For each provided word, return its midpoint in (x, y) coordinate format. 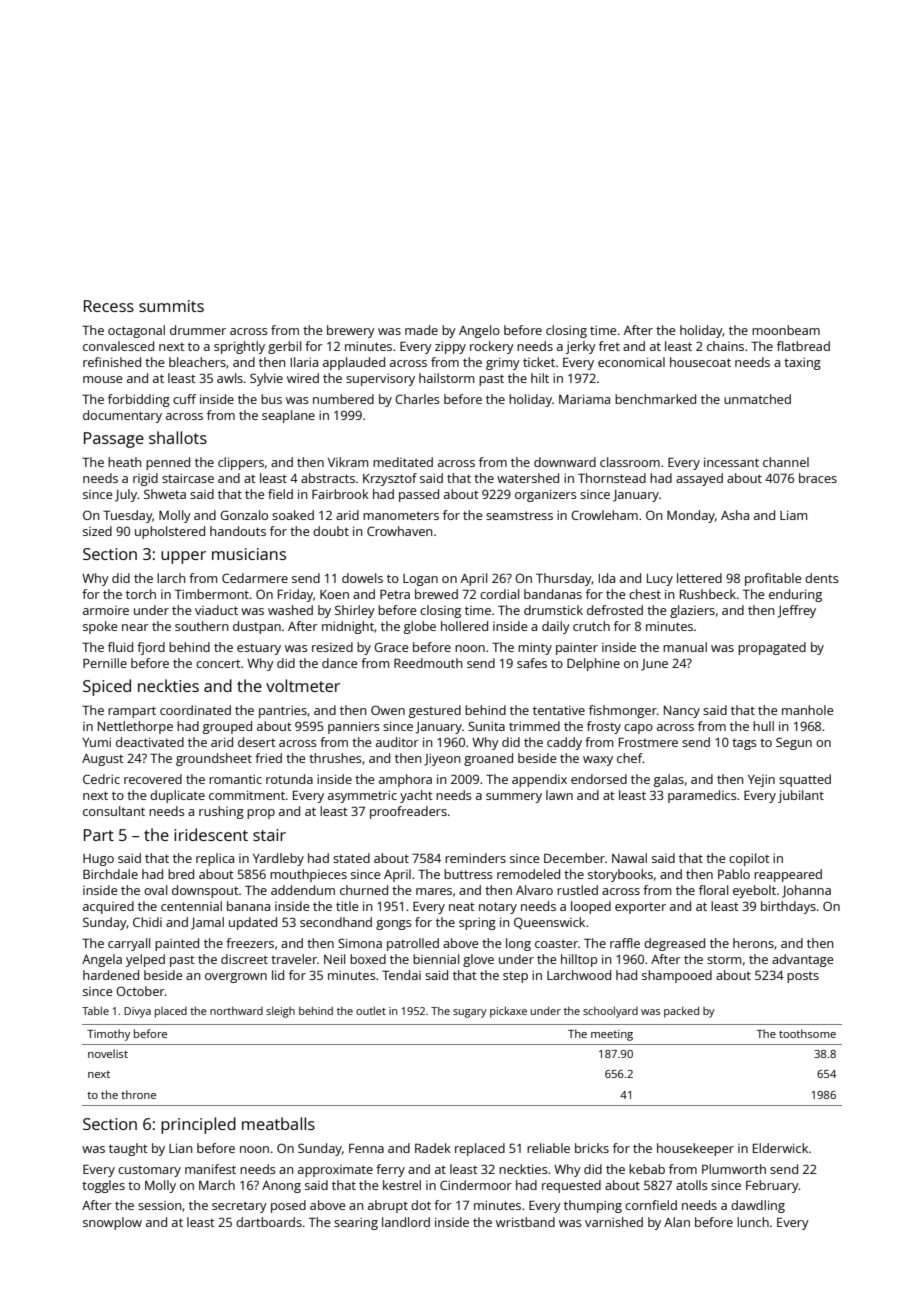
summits (171, 306)
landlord (406, 1222)
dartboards (269, 1222)
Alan (677, 1222)
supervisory (380, 380)
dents (821, 578)
